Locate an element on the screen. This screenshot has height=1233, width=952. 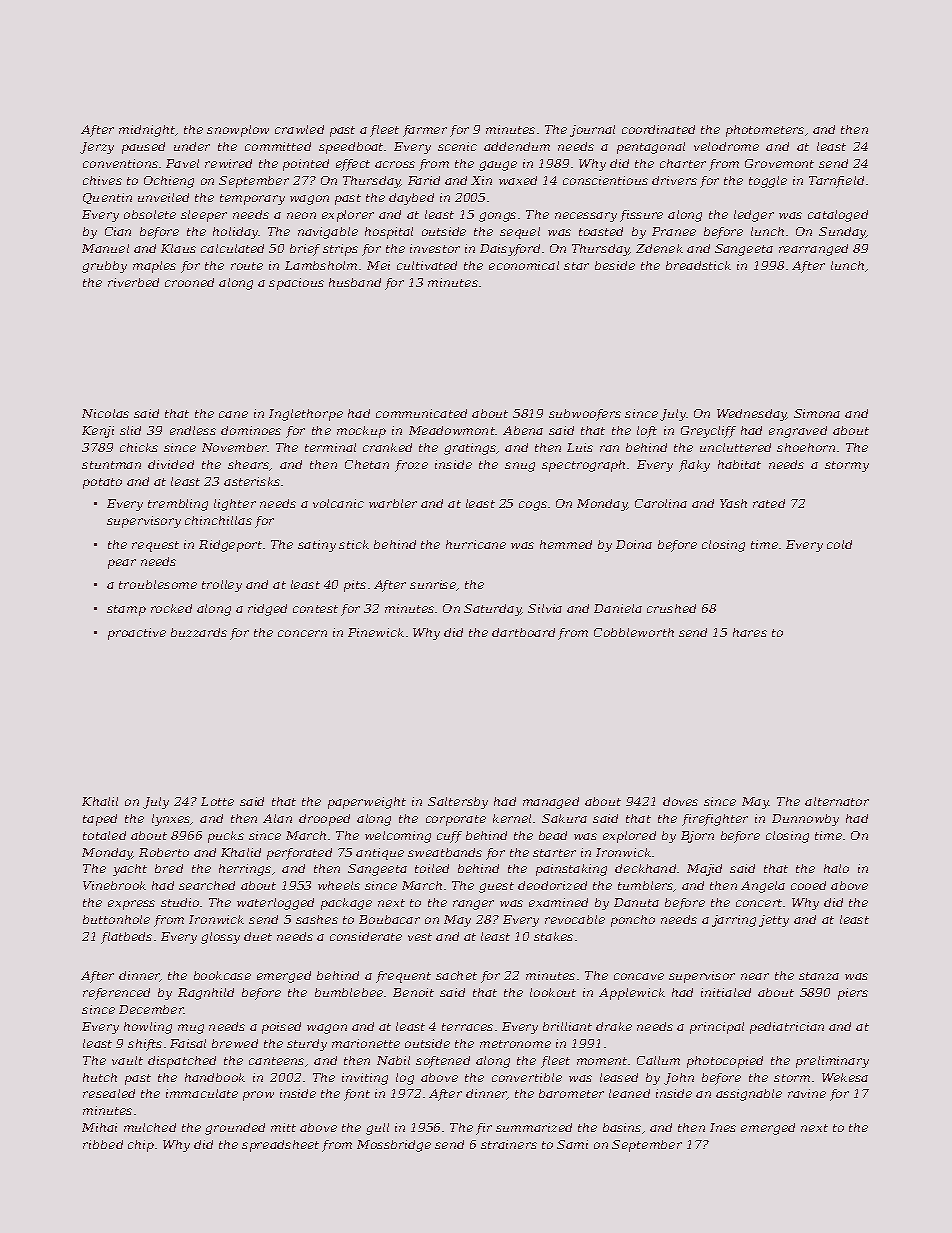
ribbed is located at coordinates (103, 1144).
